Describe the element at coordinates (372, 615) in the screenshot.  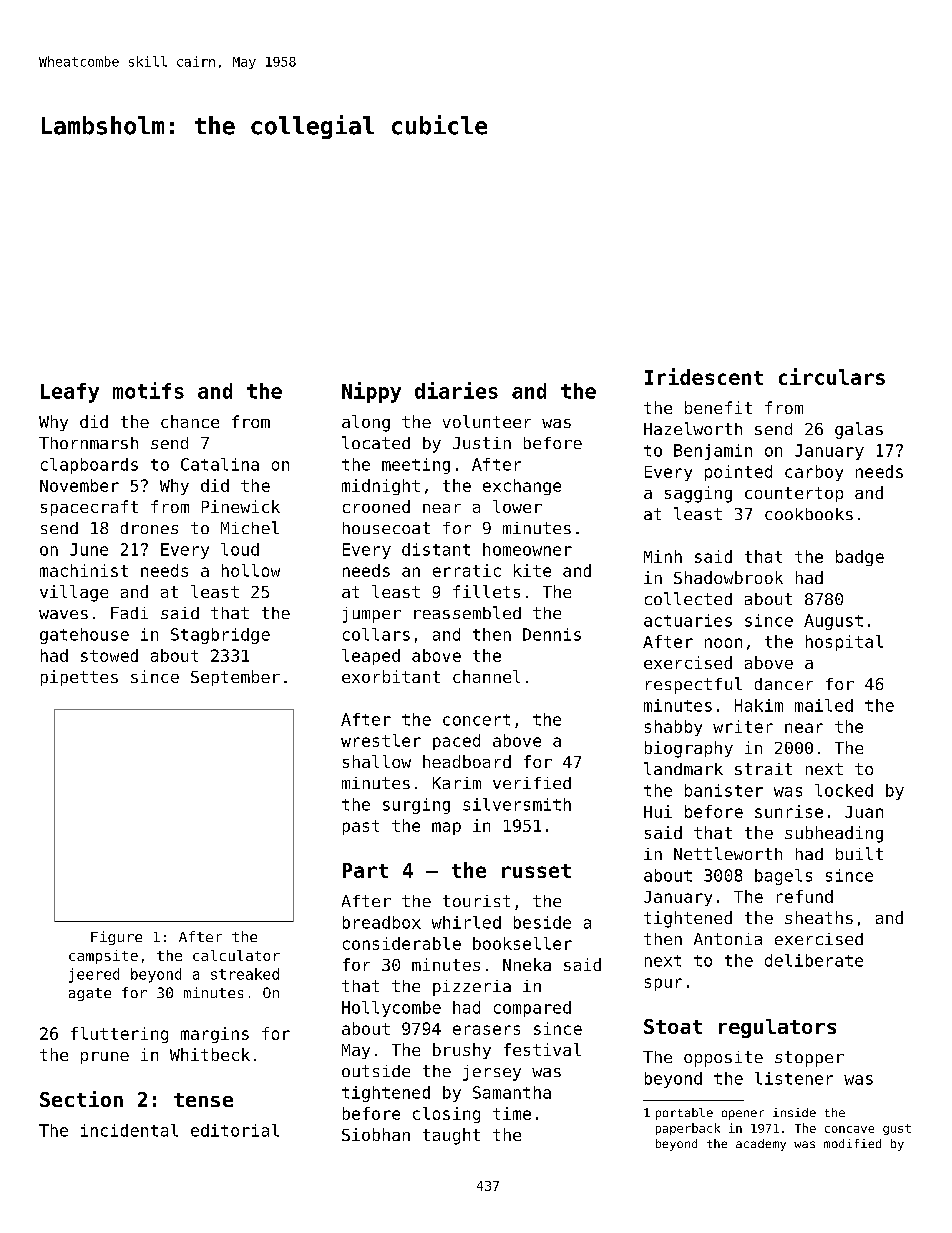
I see `jumper` at that location.
